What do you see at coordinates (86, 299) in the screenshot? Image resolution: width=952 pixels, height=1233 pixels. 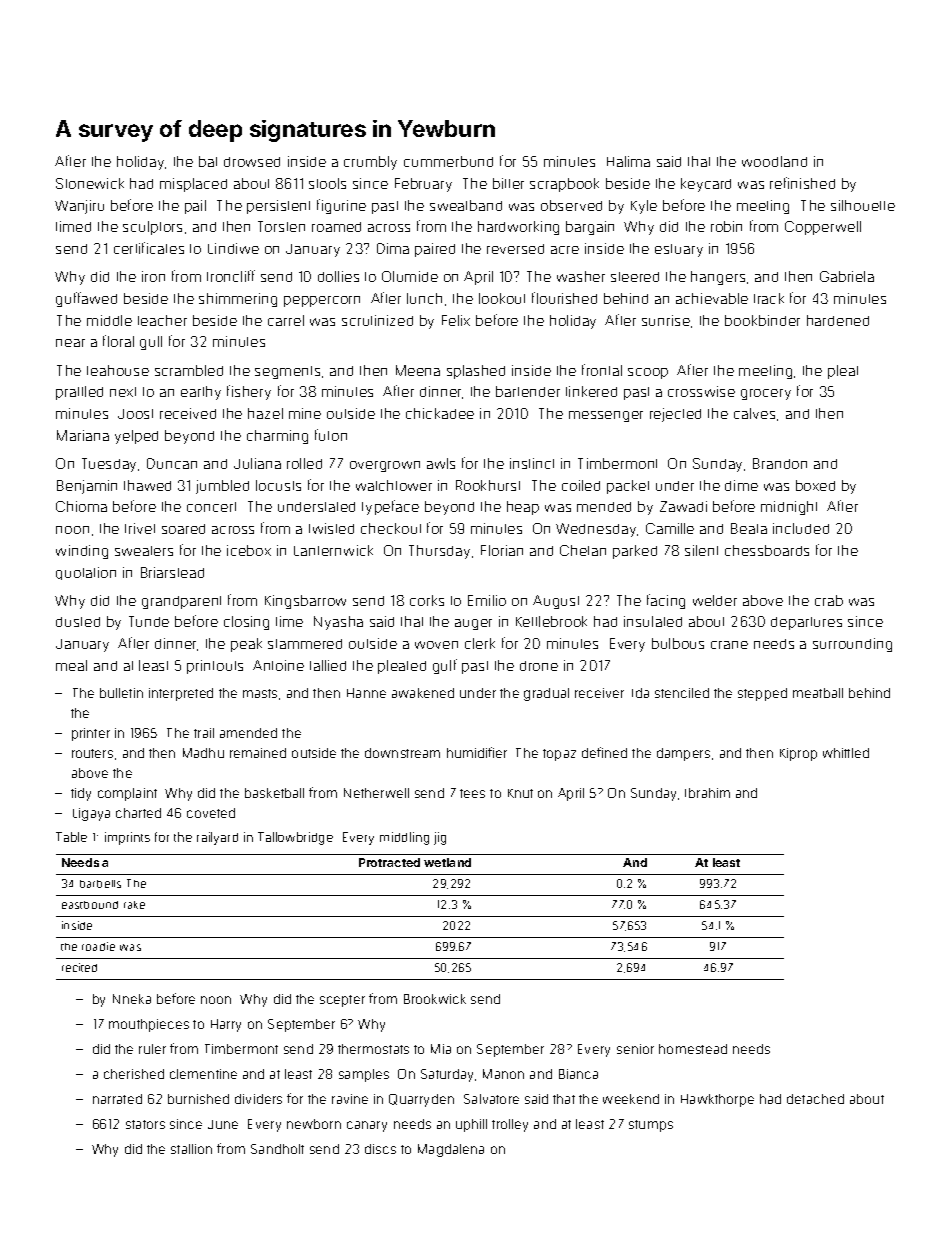 I see `guffawed` at bounding box center [86, 299].
